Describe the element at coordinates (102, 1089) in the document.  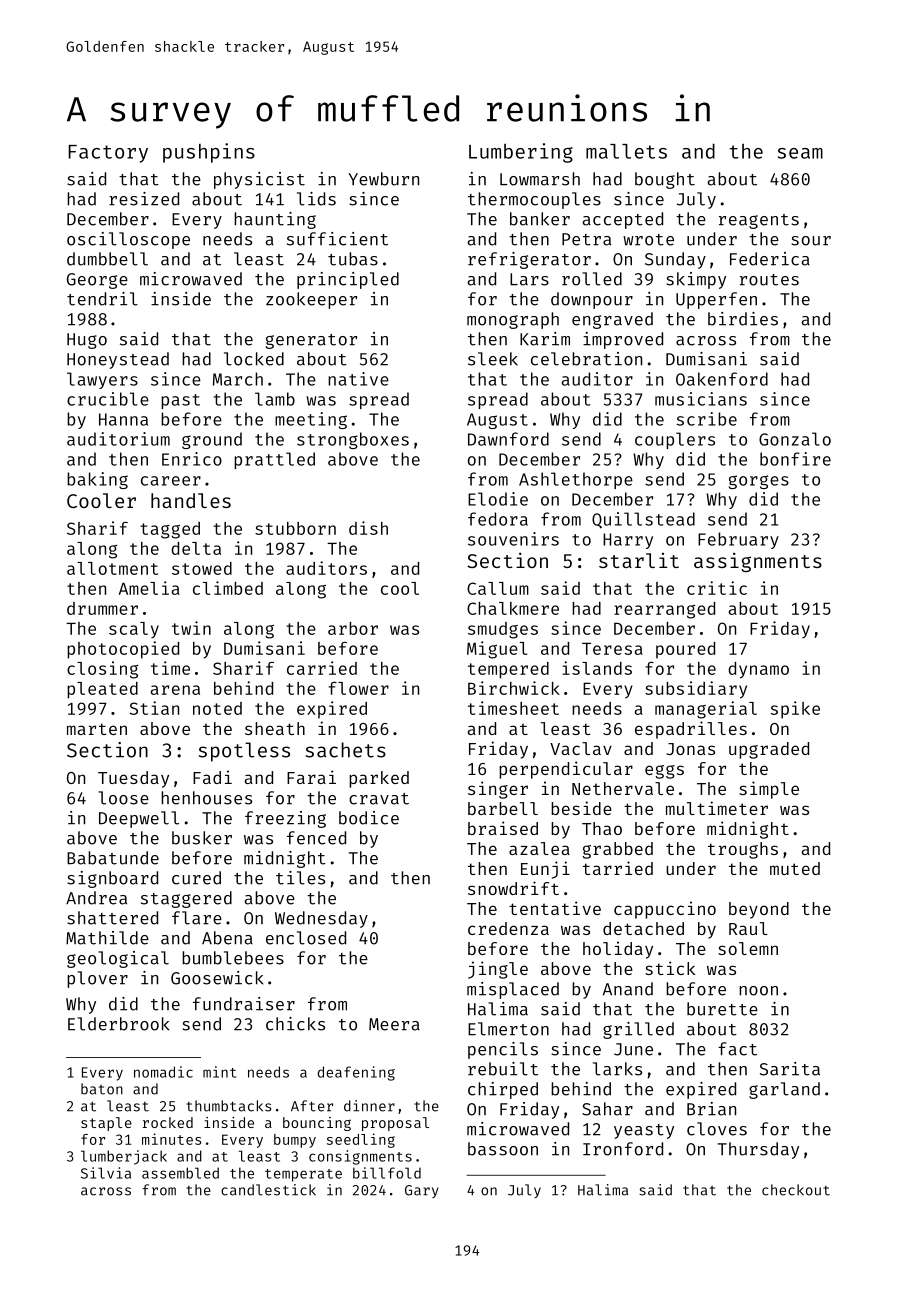
I see `baton` at that location.
